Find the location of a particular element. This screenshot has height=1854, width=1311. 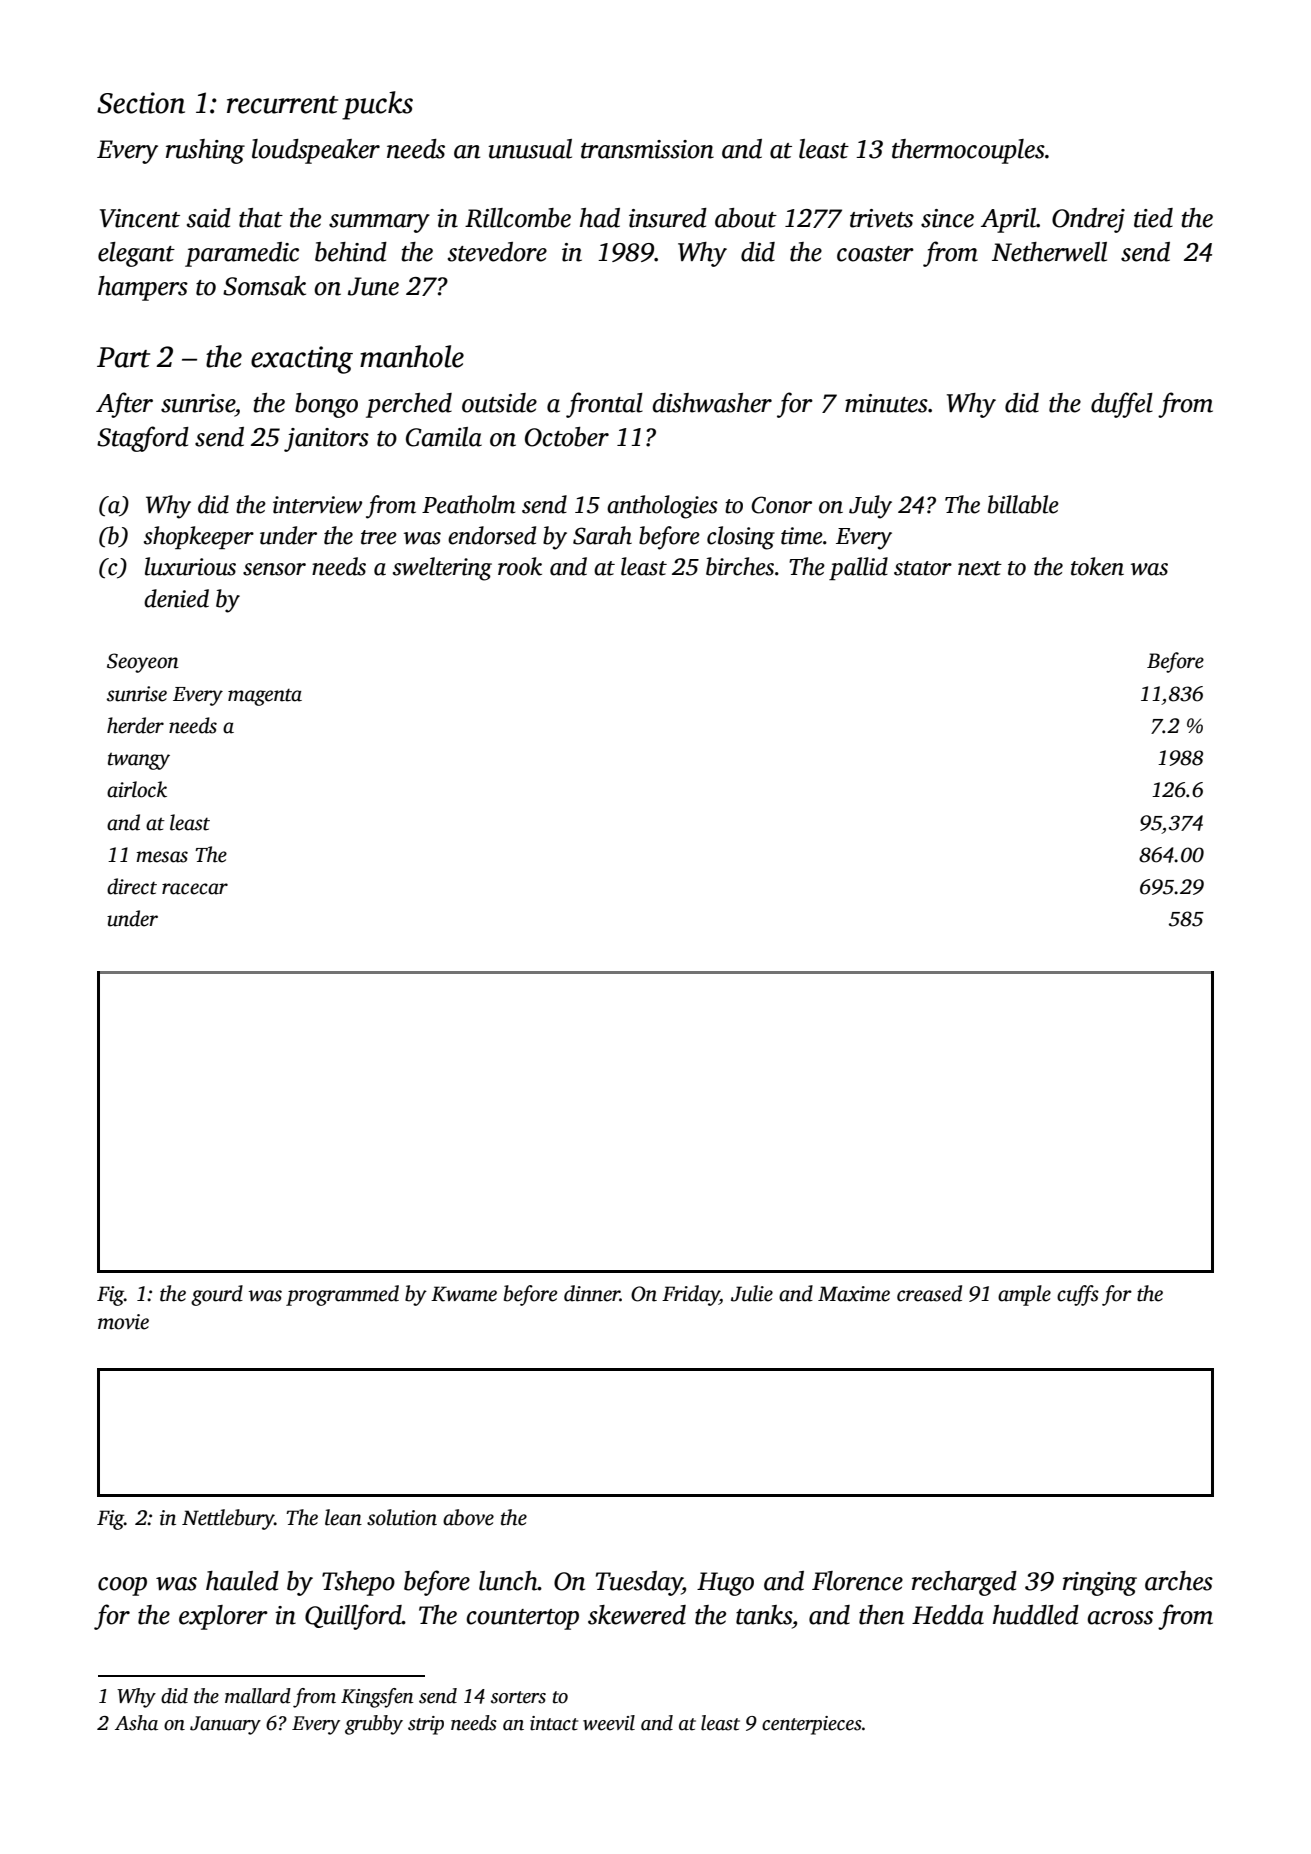

grubby is located at coordinates (374, 1725).
